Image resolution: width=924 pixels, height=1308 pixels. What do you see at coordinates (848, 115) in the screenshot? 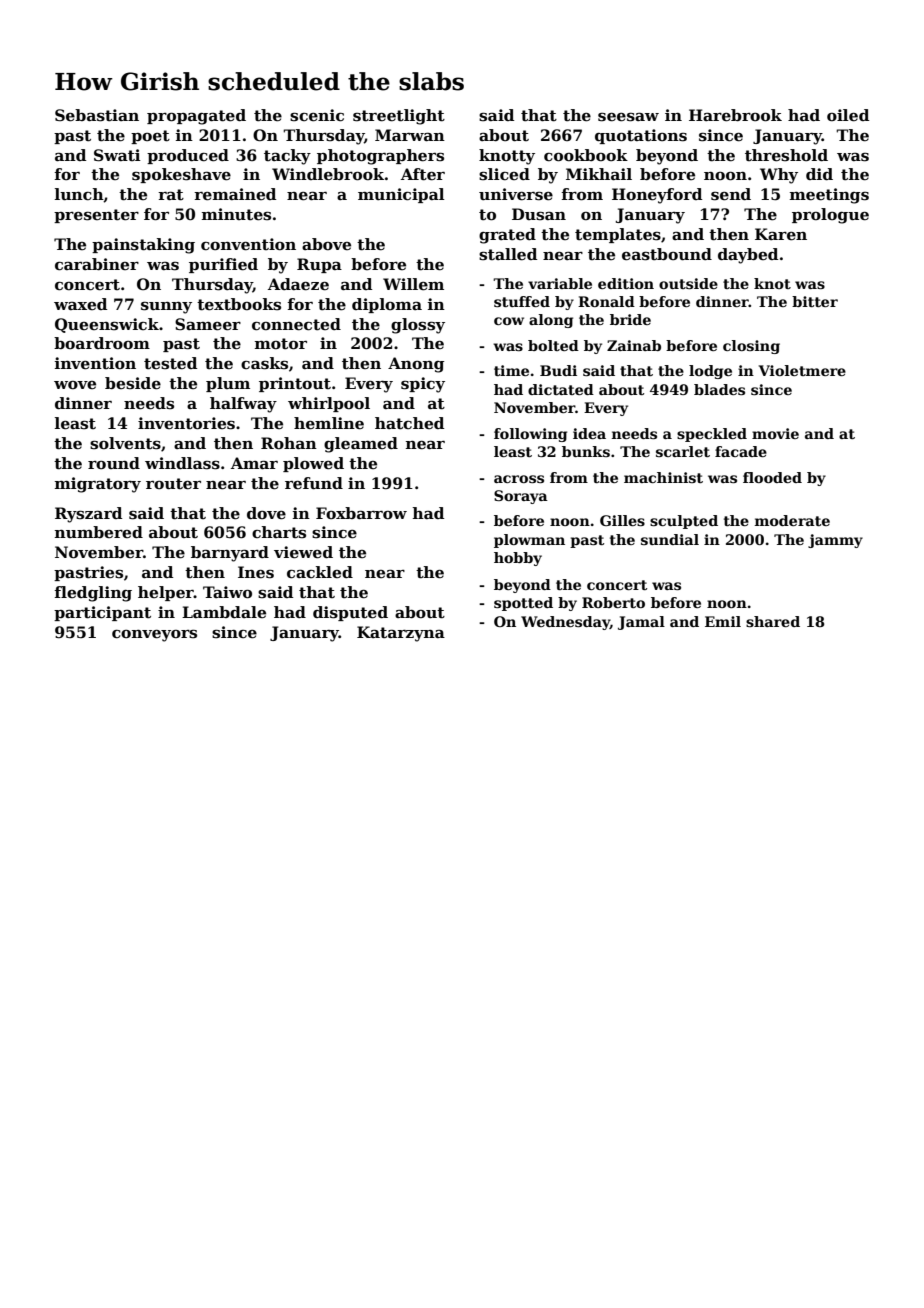
I see `oiled` at bounding box center [848, 115].
